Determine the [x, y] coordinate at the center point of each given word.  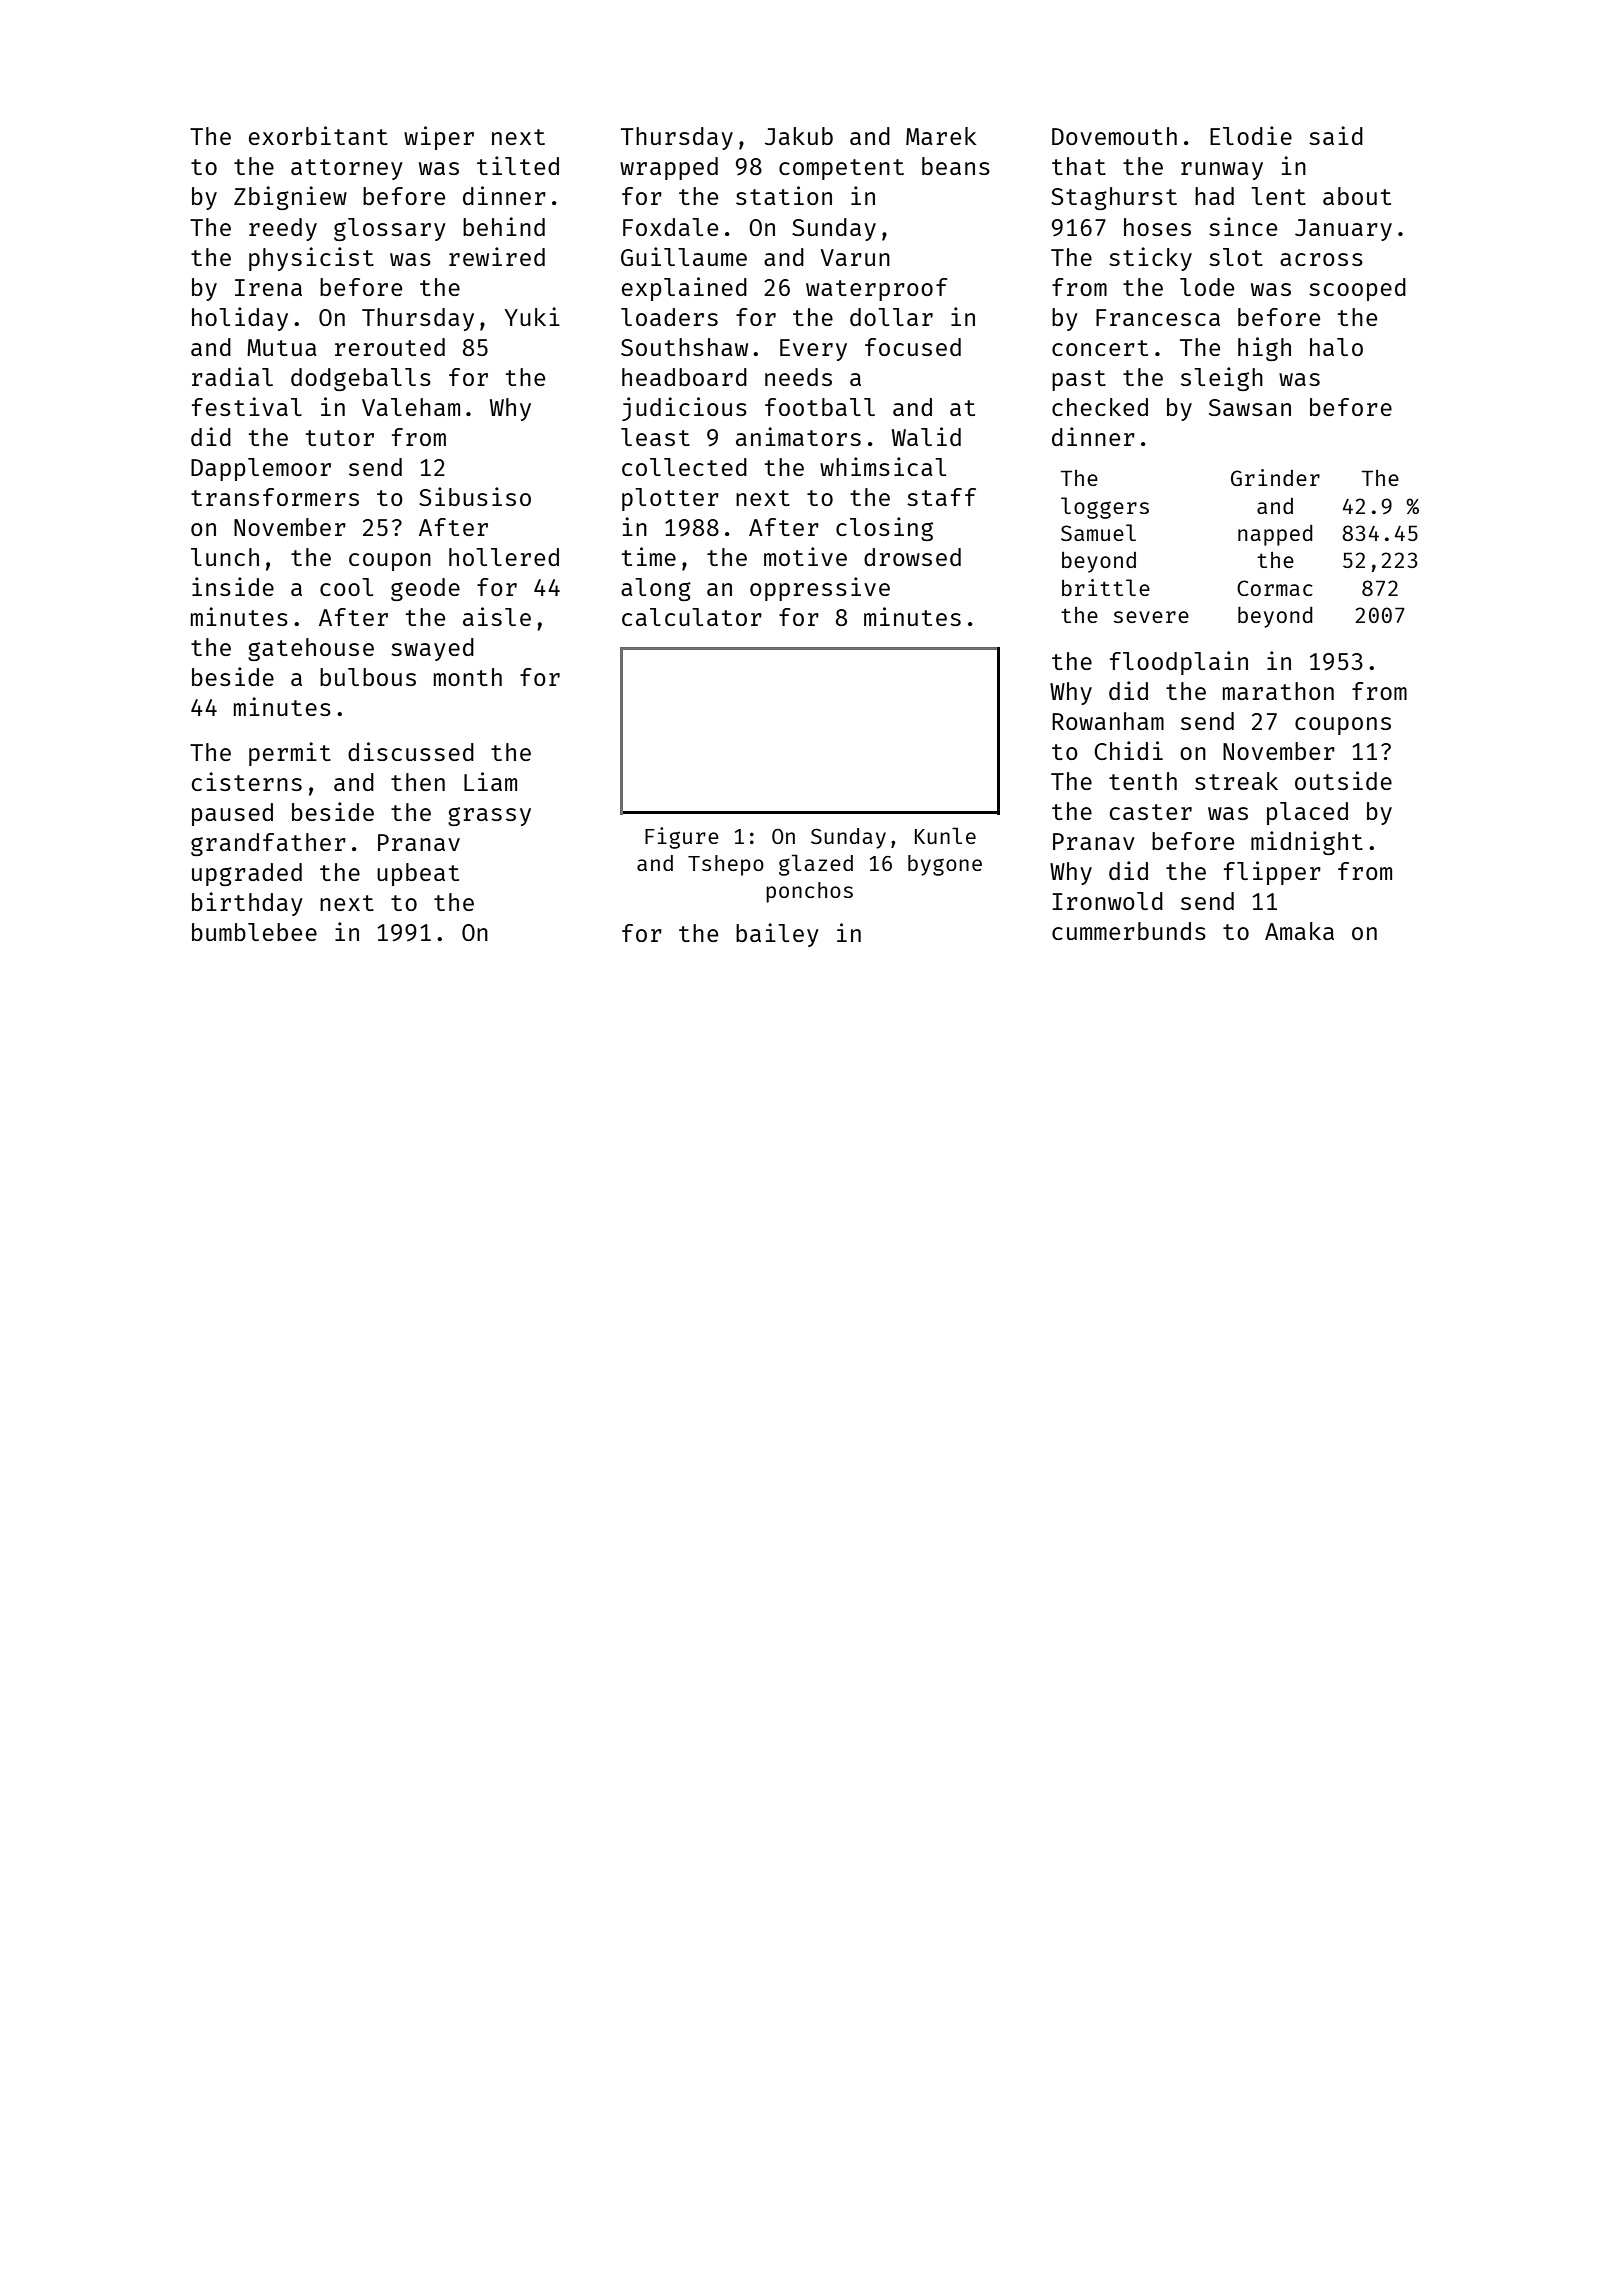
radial [232, 376]
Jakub [799, 136]
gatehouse [311, 649]
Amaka [1299, 931]
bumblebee [254, 932]
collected [684, 467]
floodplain [1179, 663]
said [1336, 135]
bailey [777, 935]
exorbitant [318, 135]
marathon [1278, 691]
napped [1275, 535]
